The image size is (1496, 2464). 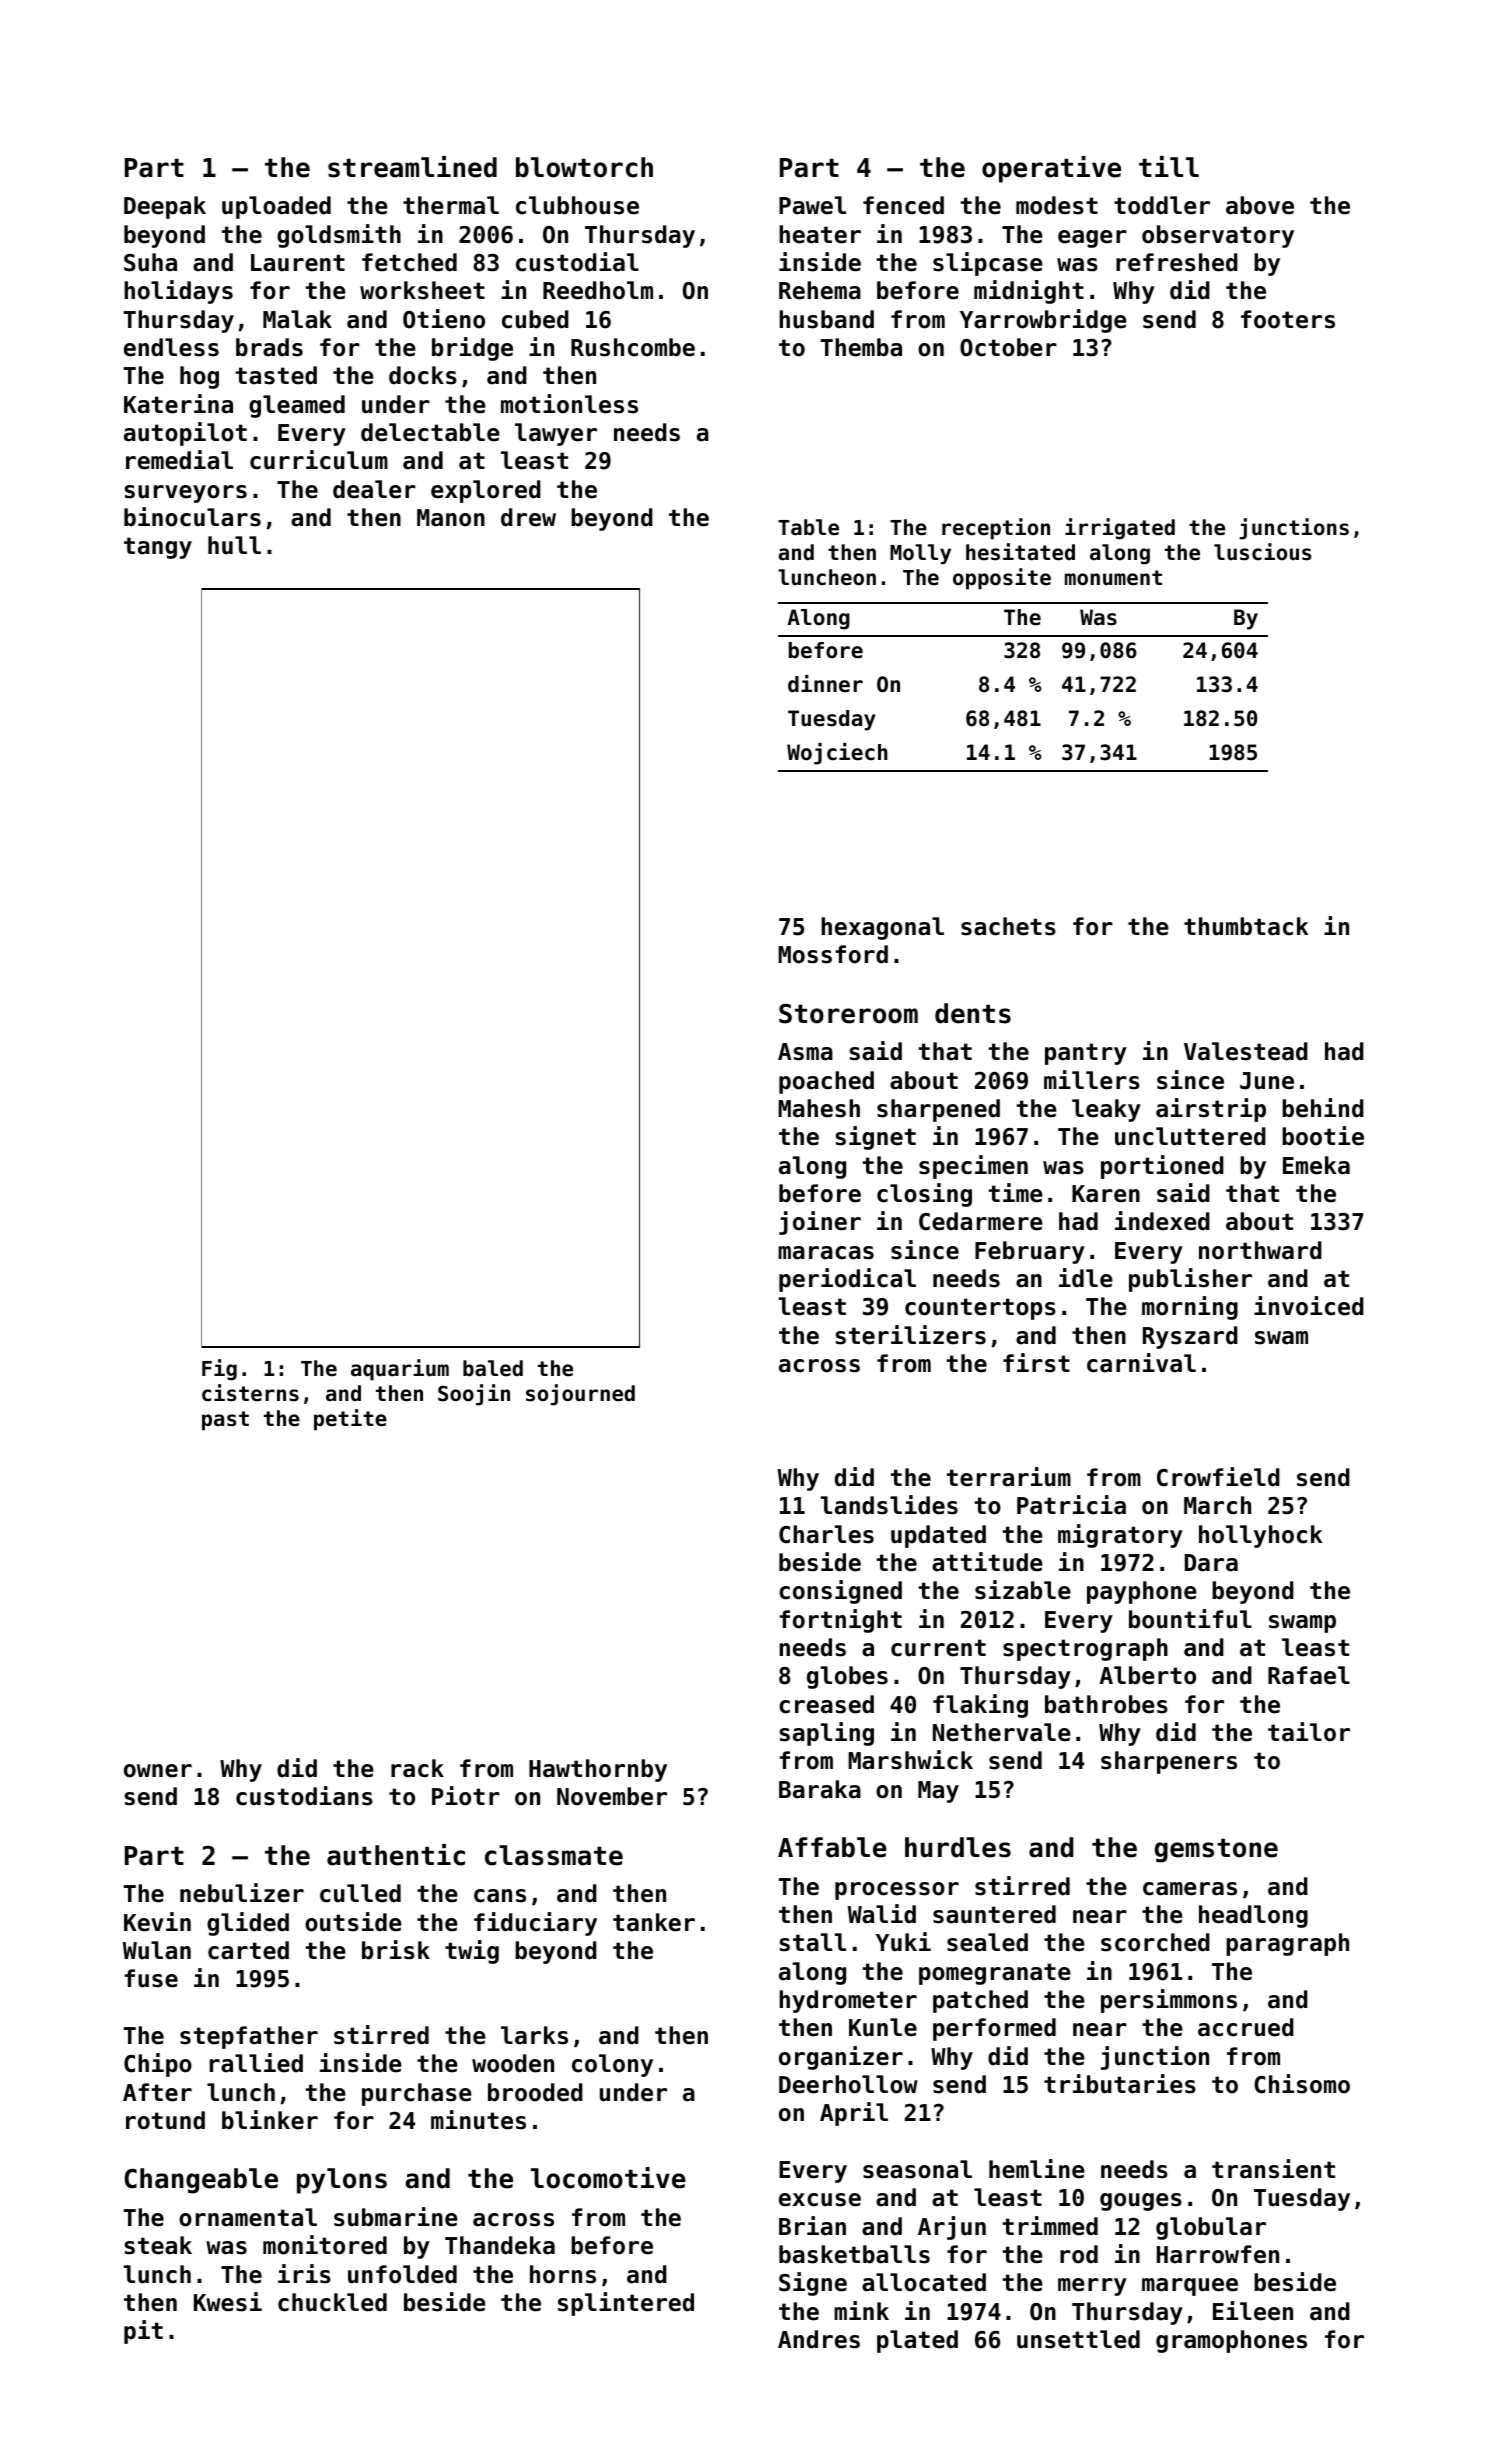 I want to click on monument, so click(x=1113, y=578).
